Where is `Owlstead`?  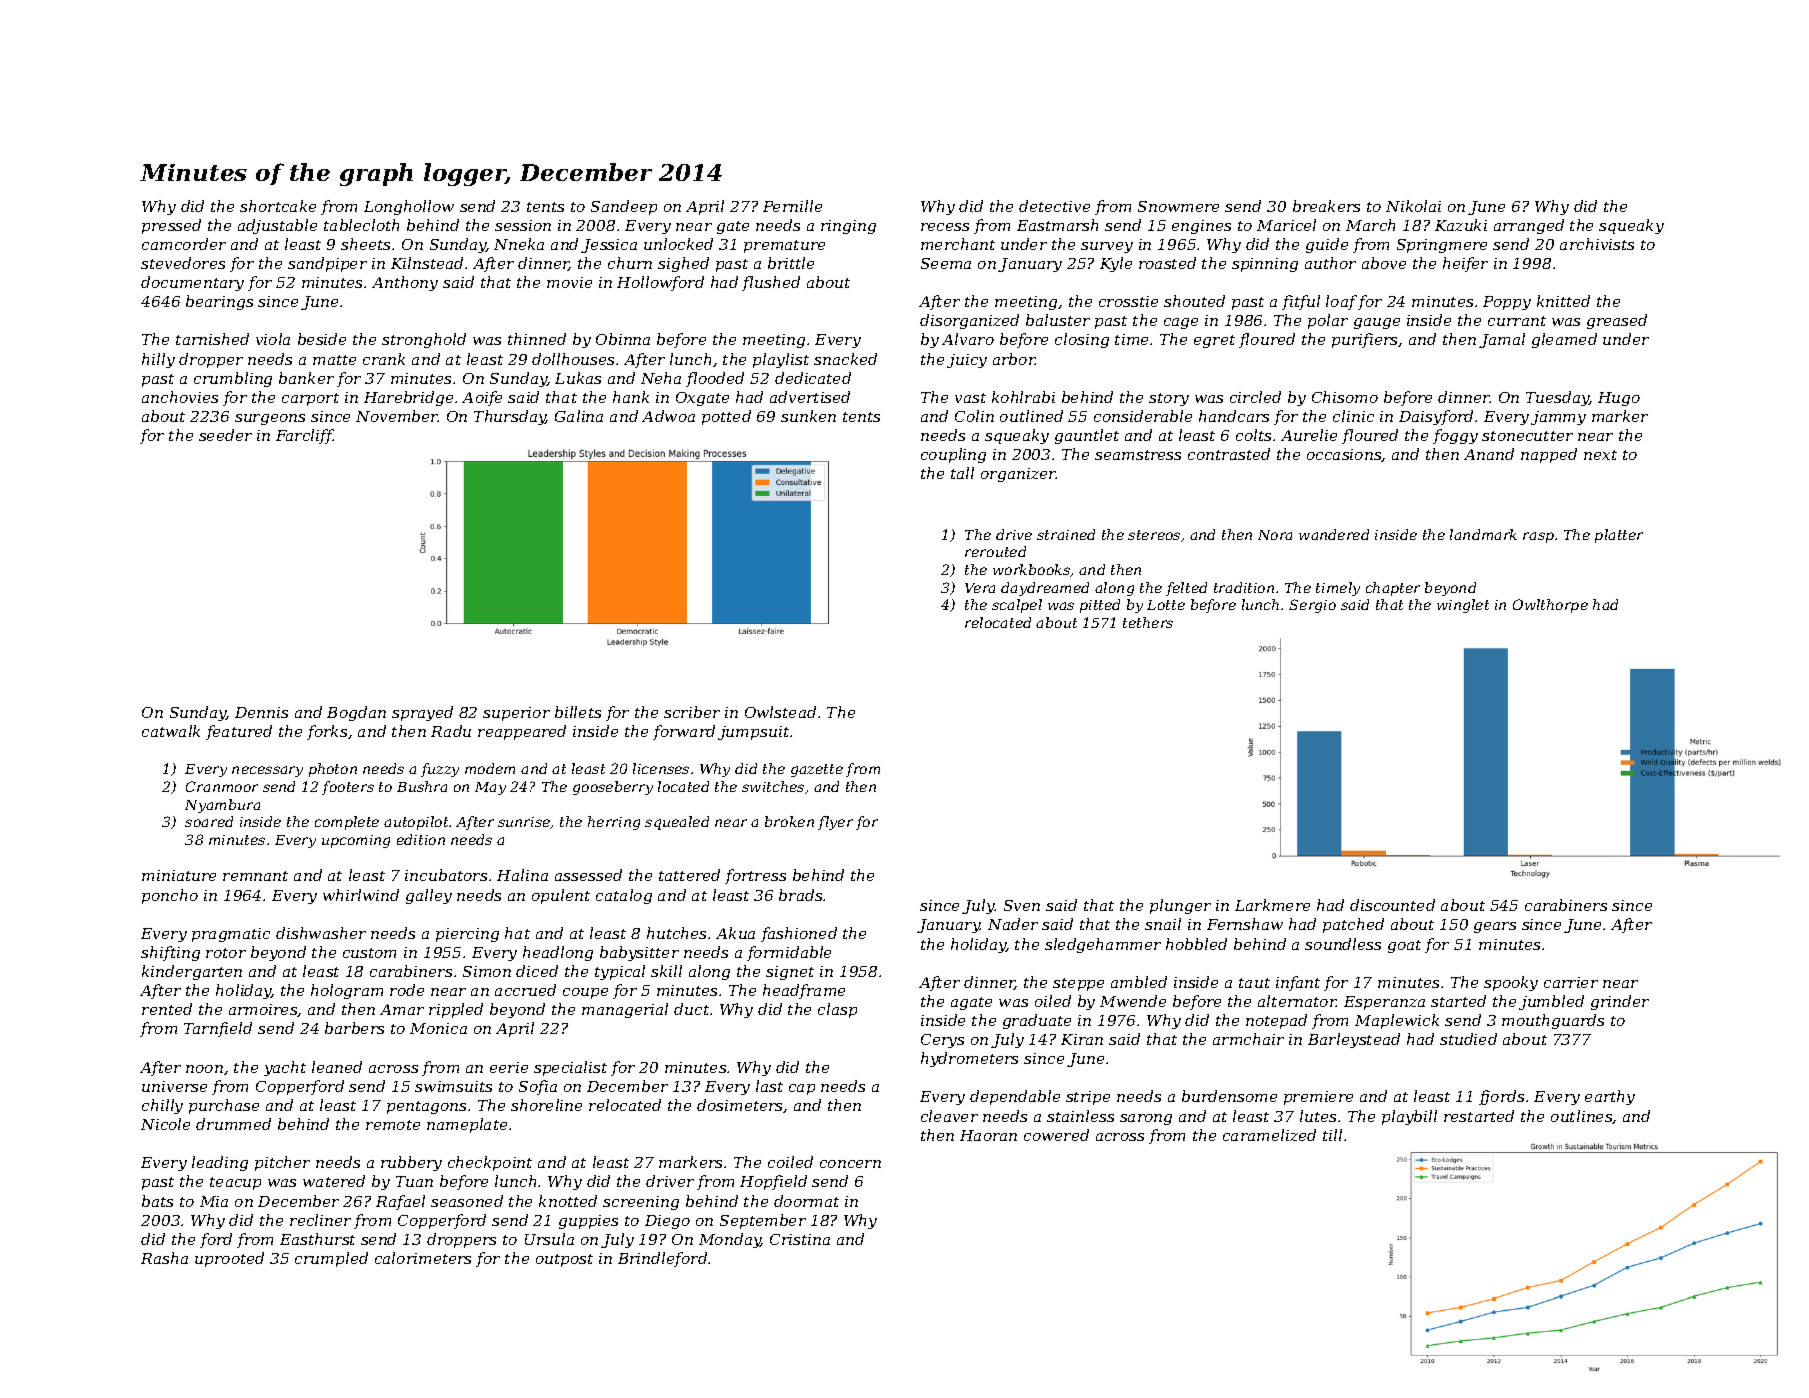
Owlstead is located at coordinates (780, 712).
